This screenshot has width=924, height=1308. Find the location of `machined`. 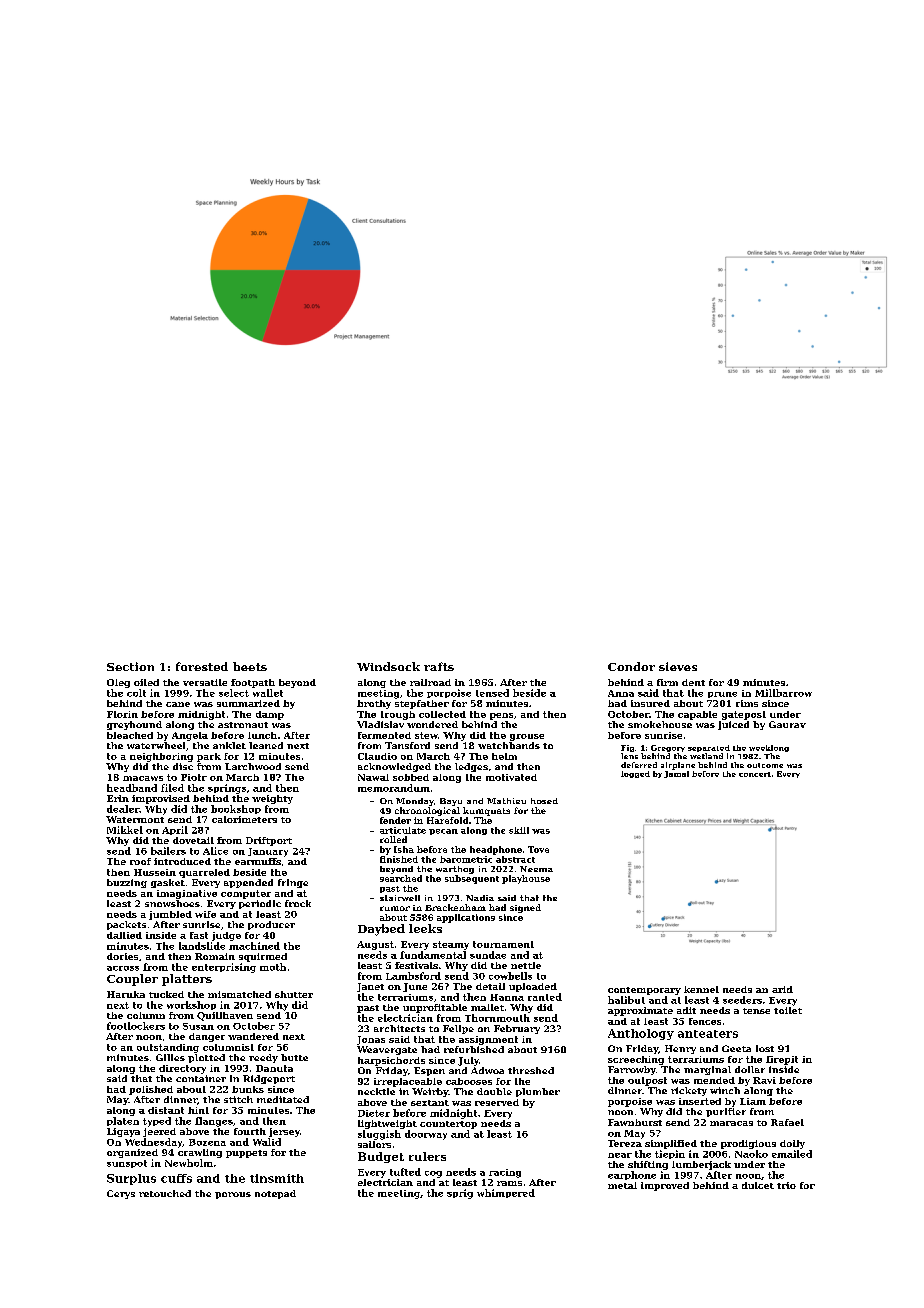

machined is located at coordinates (254, 946).
